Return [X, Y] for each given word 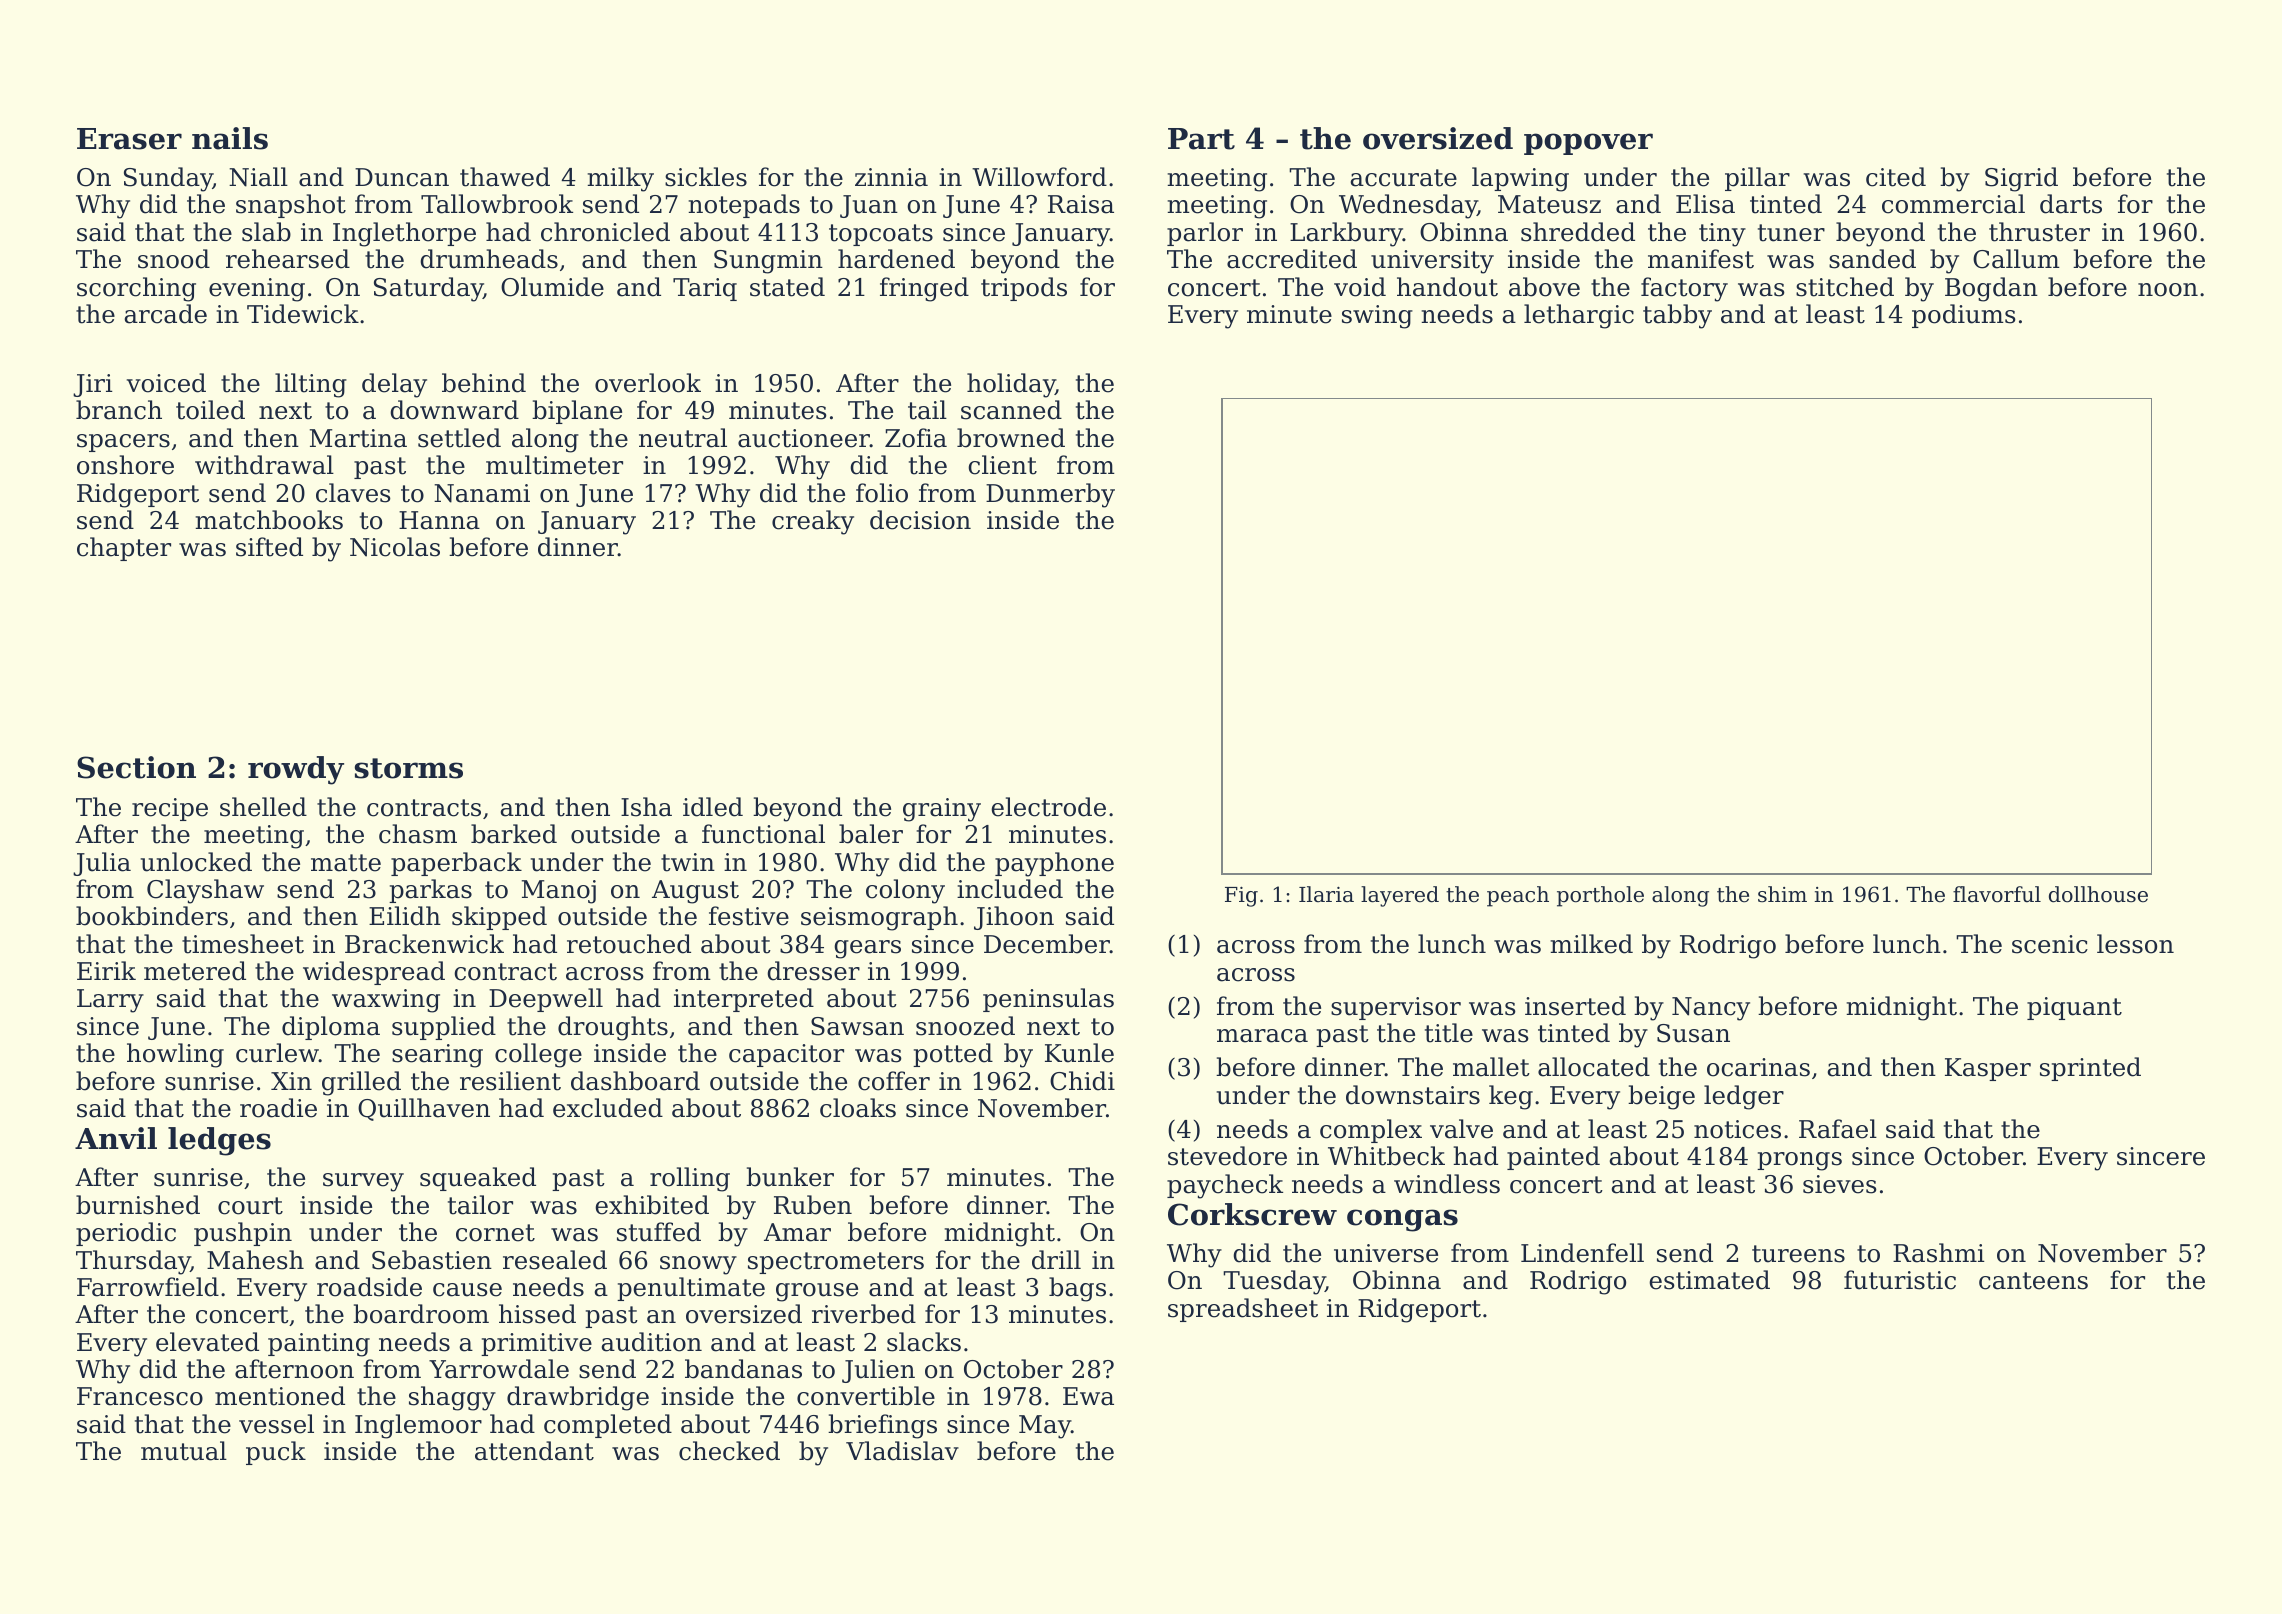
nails [230, 138]
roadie [278, 1108]
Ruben [813, 1205]
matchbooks [269, 520]
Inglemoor [418, 1426]
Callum [2016, 259]
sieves [1840, 1184]
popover [1588, 144]
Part [1201, 139]
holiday [1011, 385]
